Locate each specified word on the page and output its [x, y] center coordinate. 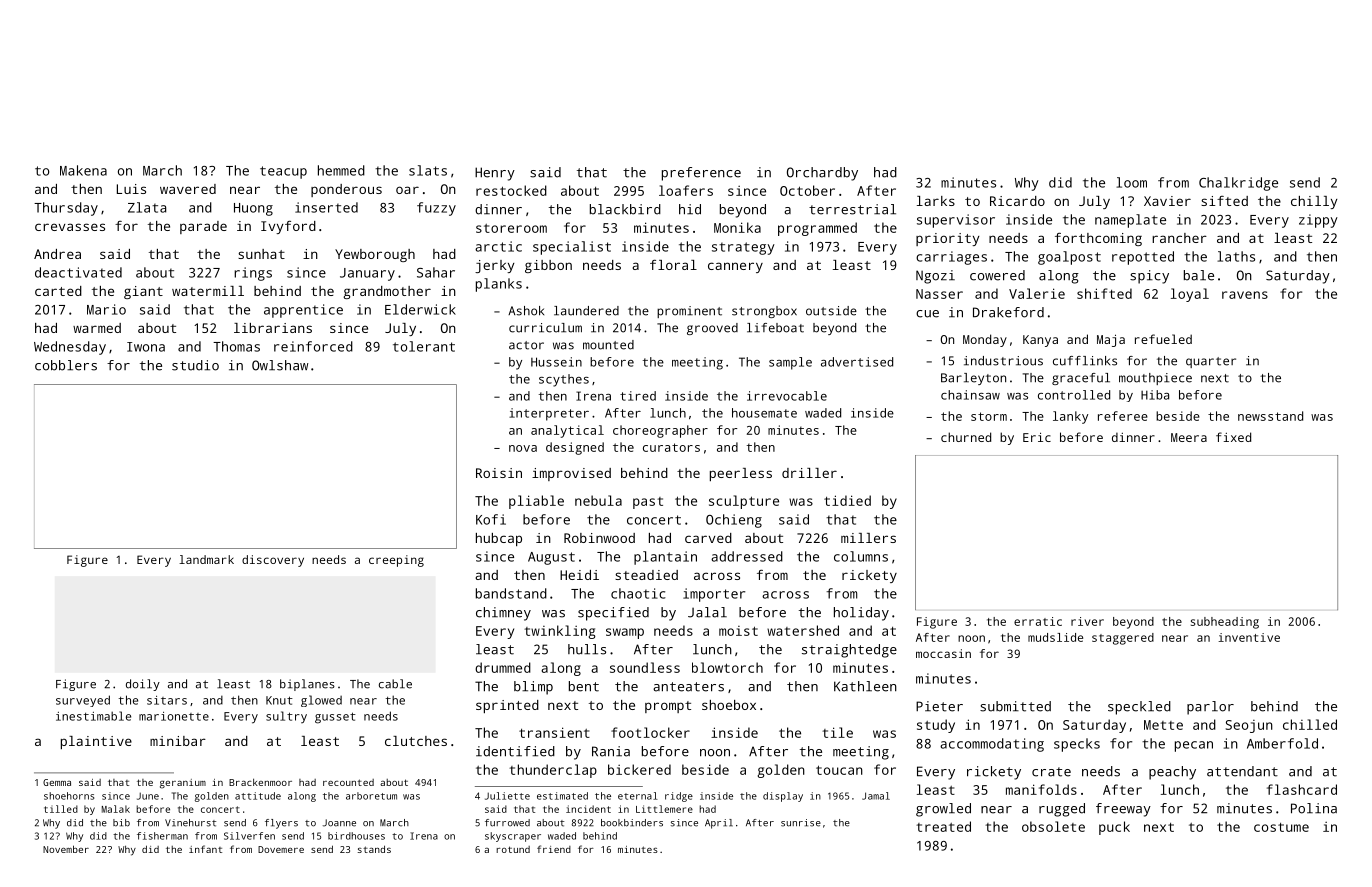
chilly [1314, 202]
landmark [206, 559]
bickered [639, 769]
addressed [747, 556]
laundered [586, 311]
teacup [283, 172]
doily [143, 685]
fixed [1233, 437]
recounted [348, 782]
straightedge [849, 651]
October [807, 190]
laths [1236, 256]
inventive [1249, 637]
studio [195, 365]
